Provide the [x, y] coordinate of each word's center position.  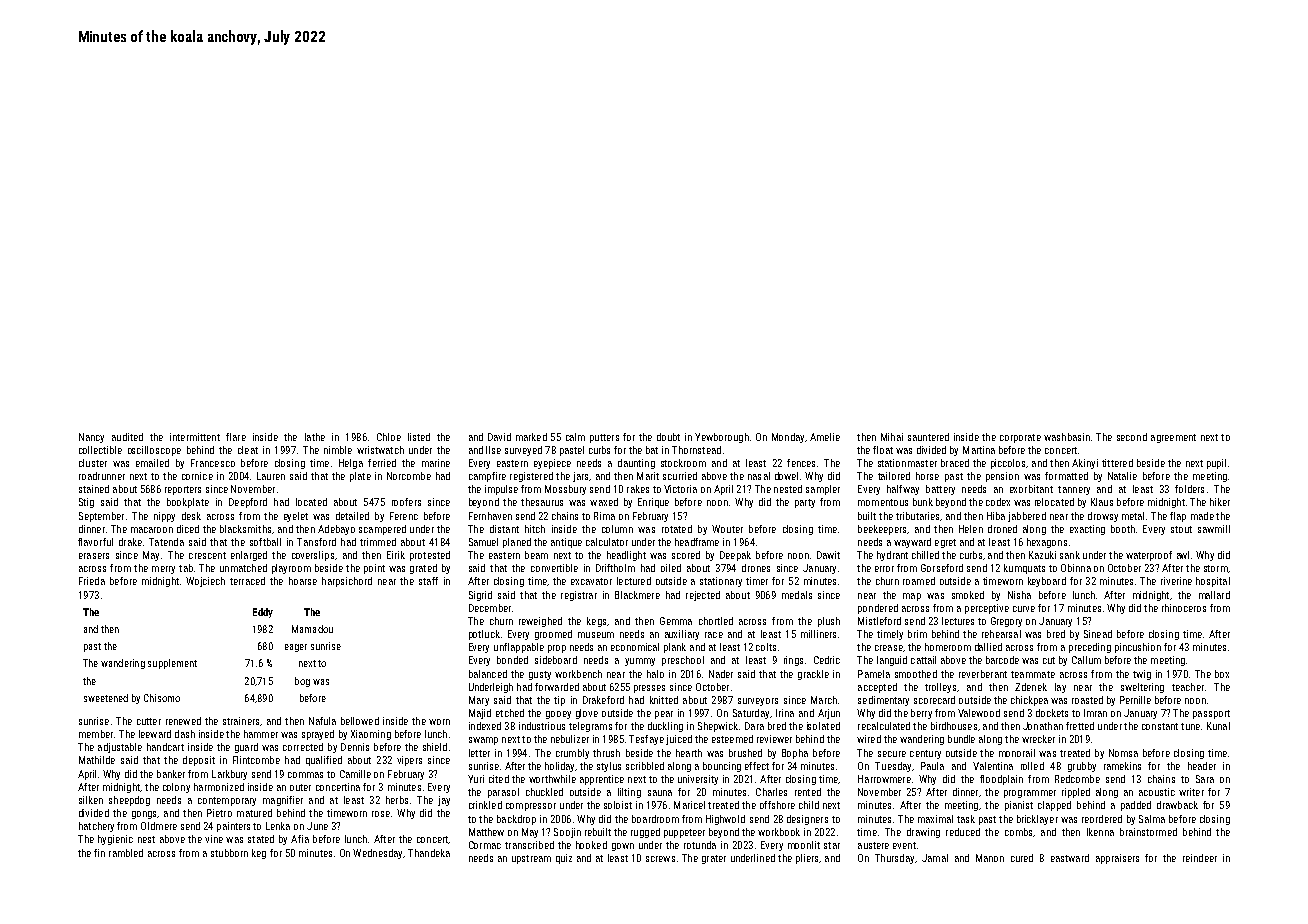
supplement [172, 664]
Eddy [263, 613]
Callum [1086, 660]
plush [829, 622]
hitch [535, 529]
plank [675, 648]
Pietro [219, 813]
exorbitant [1031, 489]
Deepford [248, 503]
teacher [1188, 687]
